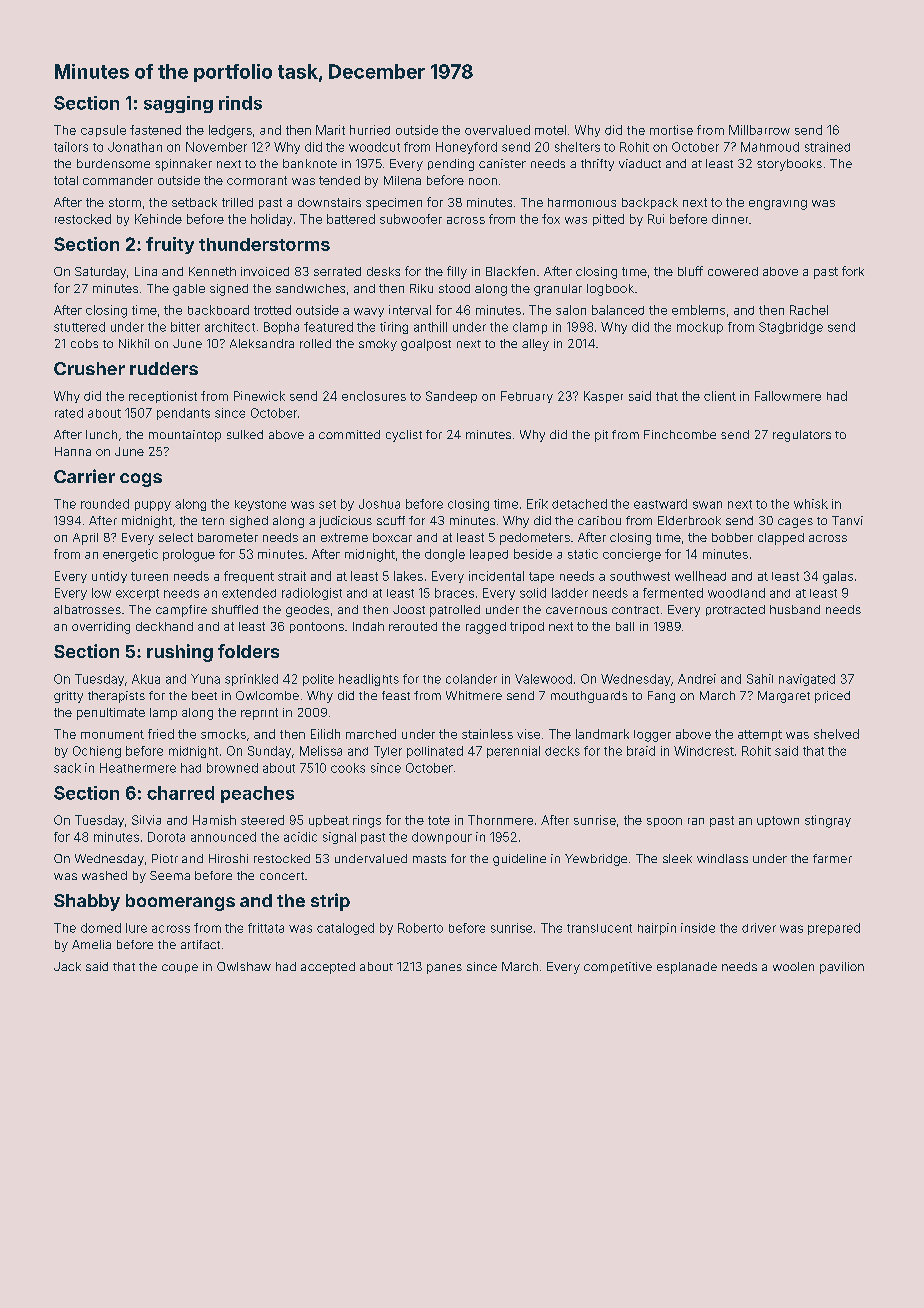 This image has width=924, height=1308. I want to click on specimen, so click(394, 204).
